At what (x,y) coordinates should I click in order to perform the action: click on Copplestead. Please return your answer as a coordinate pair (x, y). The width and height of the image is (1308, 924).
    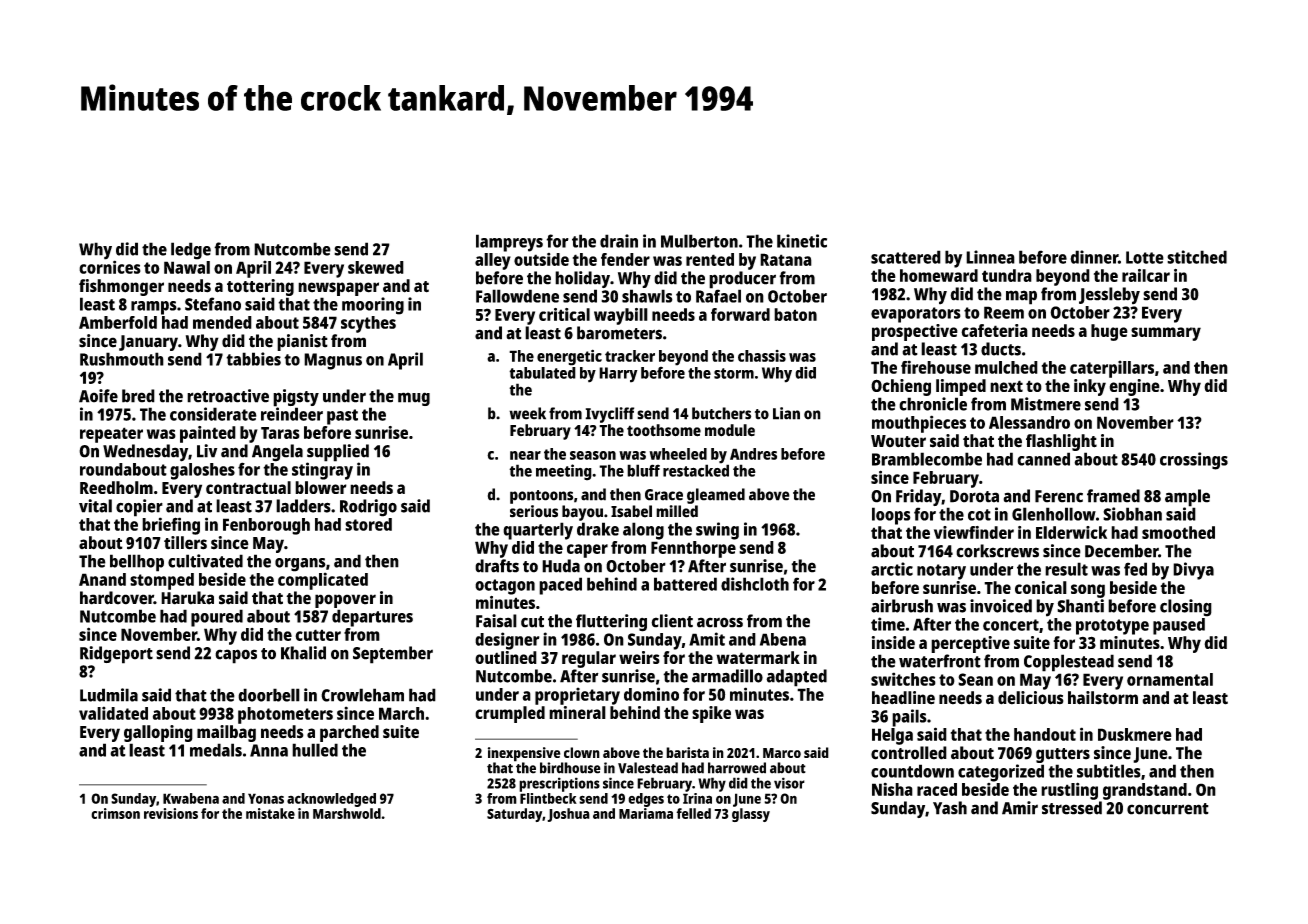
    Looking at the image, I should click on (1069, 663).
